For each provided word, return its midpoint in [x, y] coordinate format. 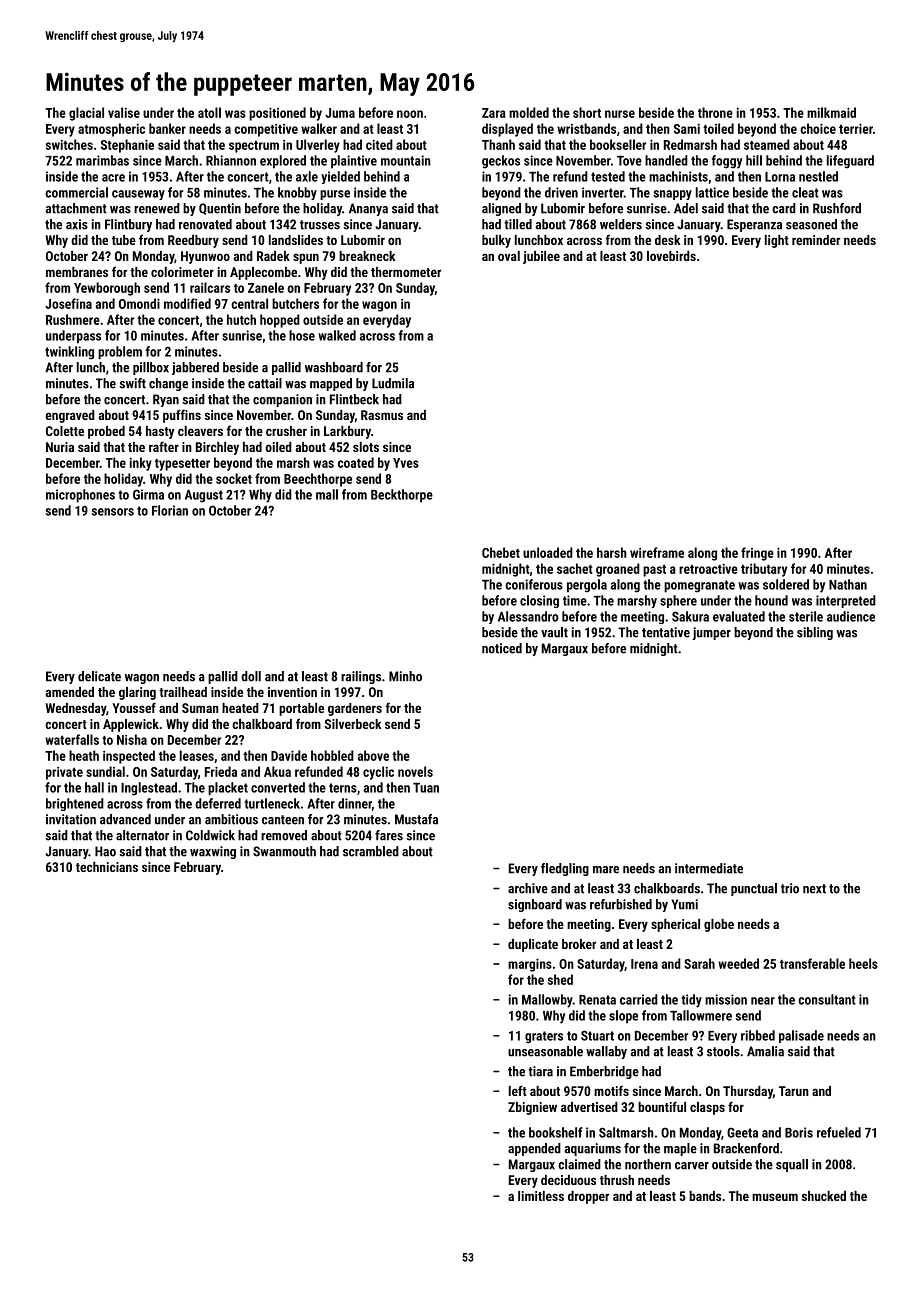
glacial [86, 114]
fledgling [565, 869]
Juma [340, 113]
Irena [644, 964]
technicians [107, 867]
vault [554, 632]
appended [534, 1149]
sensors [113, 512]
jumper [711, 633]
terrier [856, 129]
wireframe [657, 552]
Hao [105, 851]
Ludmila [393, 383]
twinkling [69, 353]
